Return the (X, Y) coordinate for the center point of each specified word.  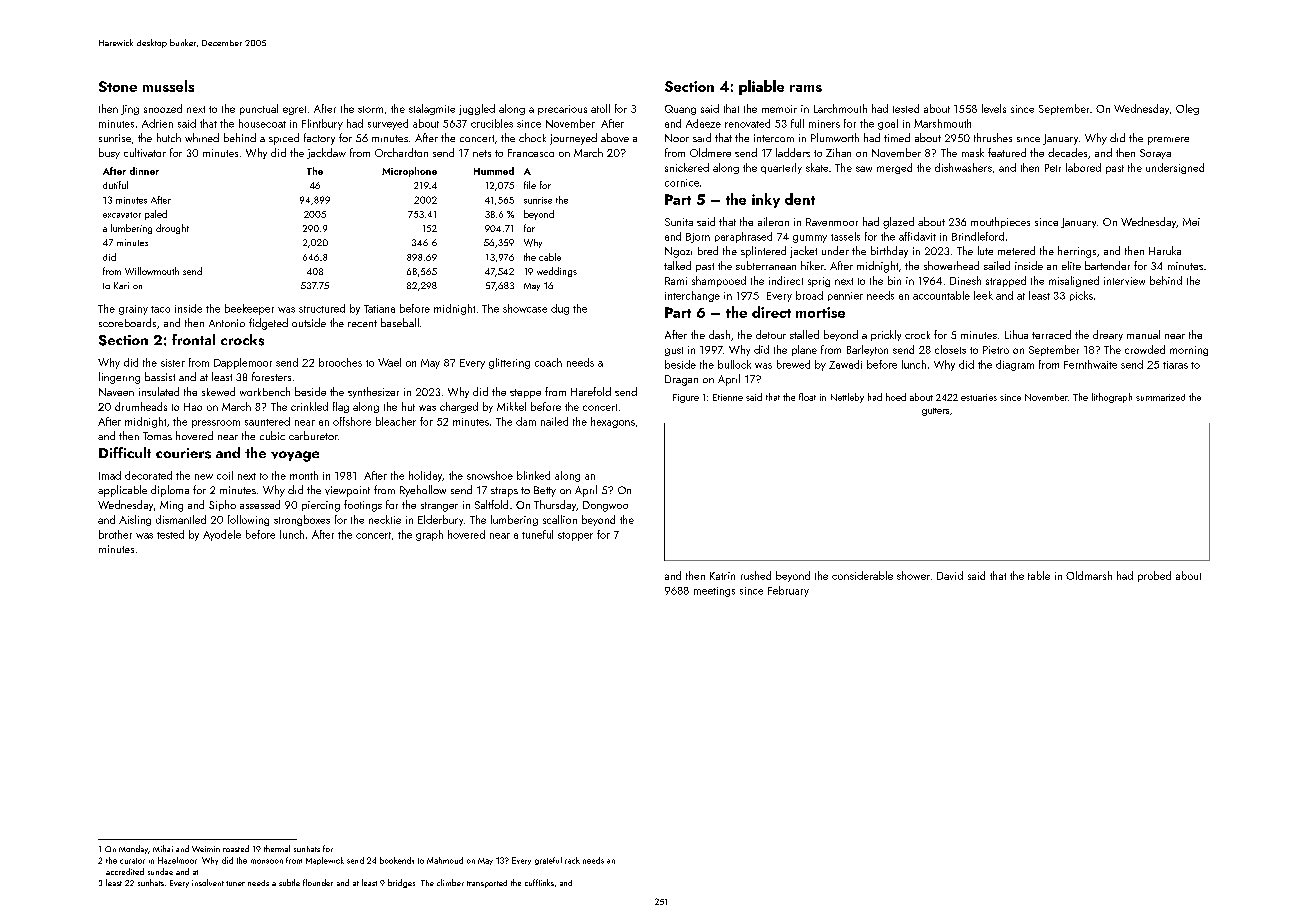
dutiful (115, 185)
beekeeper (249, 309)
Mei (1191, 222)
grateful (548, 861)
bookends (397, 860)
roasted (236, 848)
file (530, 185)
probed (1154, 576)
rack (572, 860)
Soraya (1155, 154)
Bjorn (698, 238)
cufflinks (539, 882)
